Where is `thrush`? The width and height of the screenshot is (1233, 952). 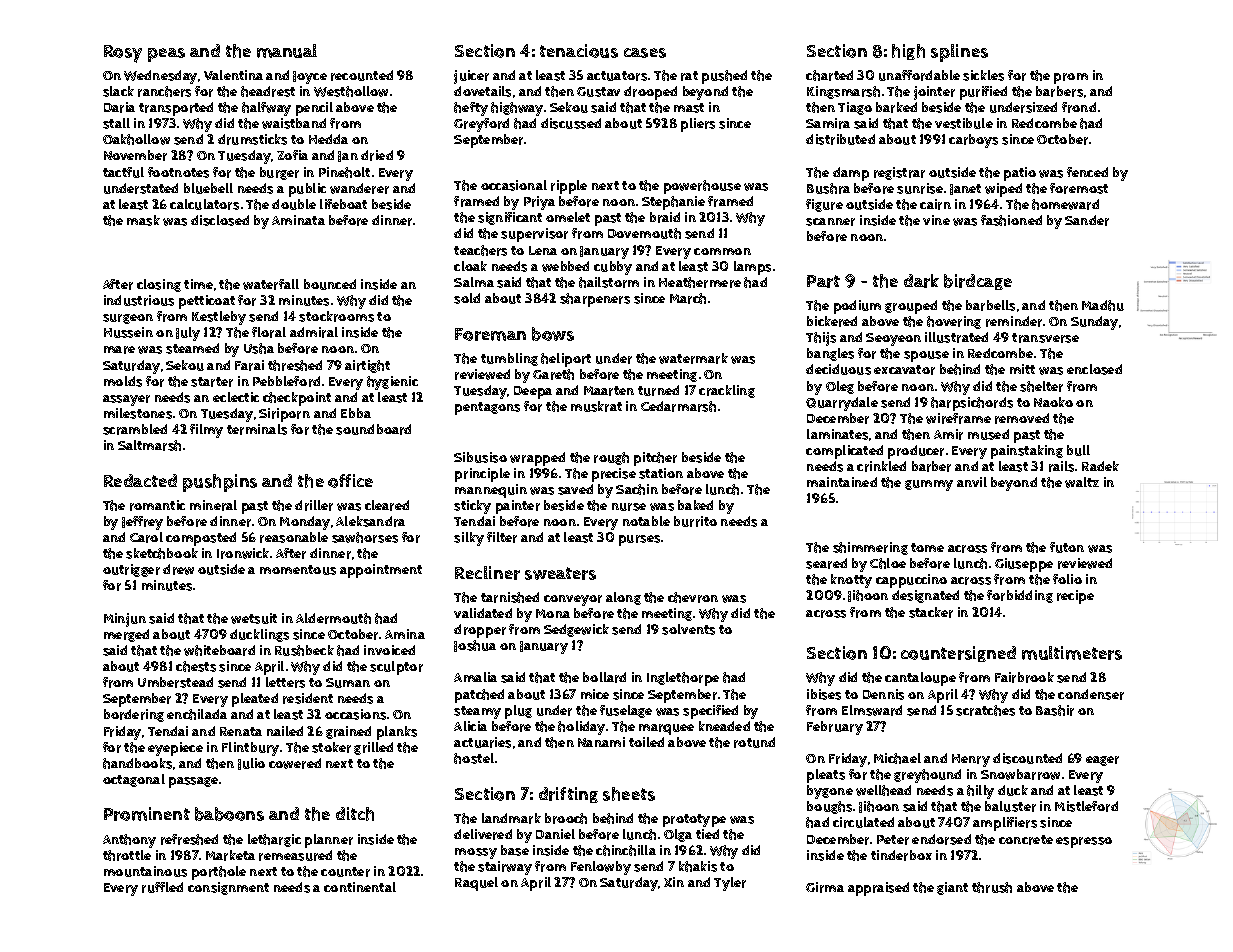 thrush is located at coordinates (992, 887).
